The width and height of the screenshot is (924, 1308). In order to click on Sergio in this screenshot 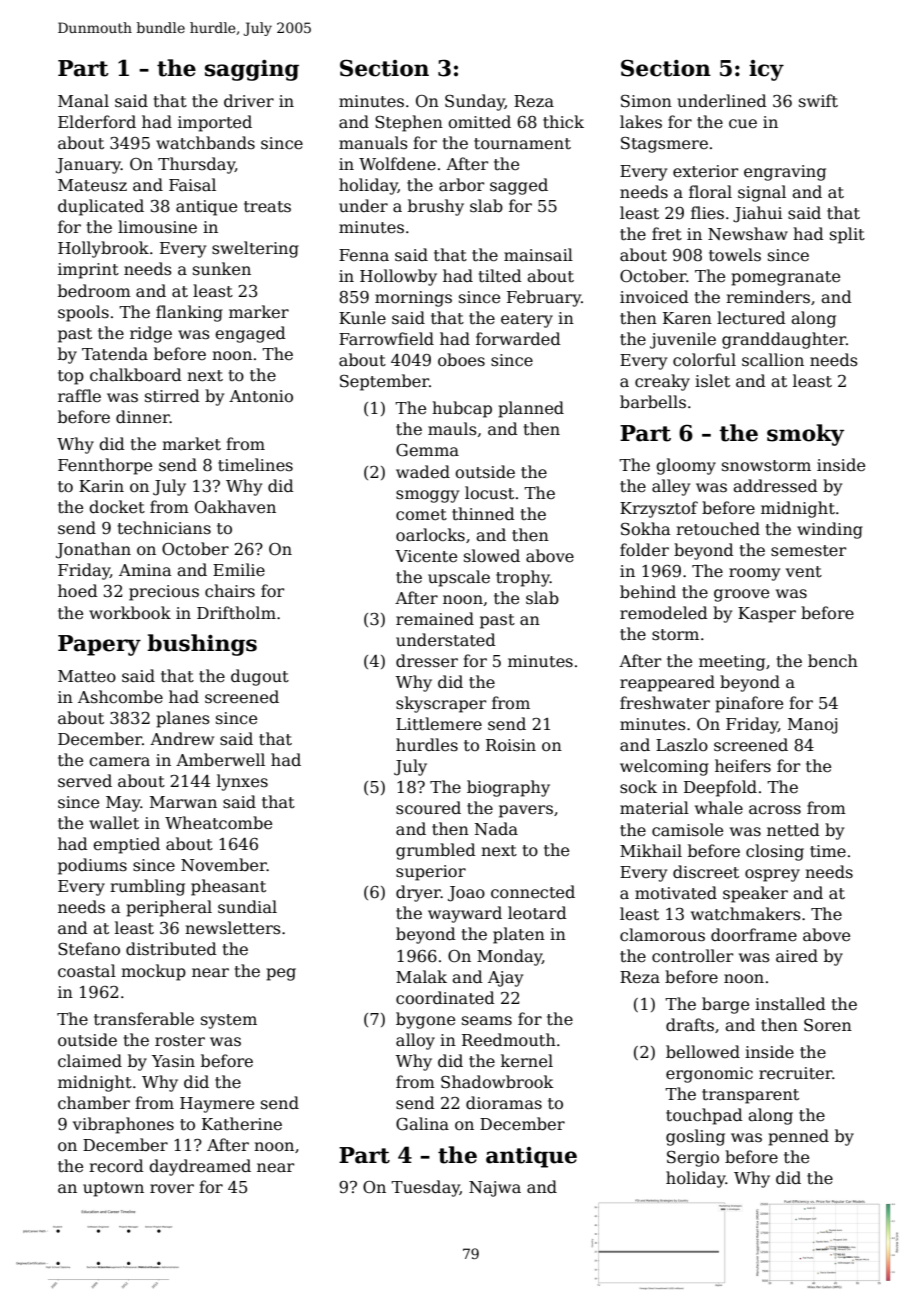, I will do `click(693, 1159)`.
